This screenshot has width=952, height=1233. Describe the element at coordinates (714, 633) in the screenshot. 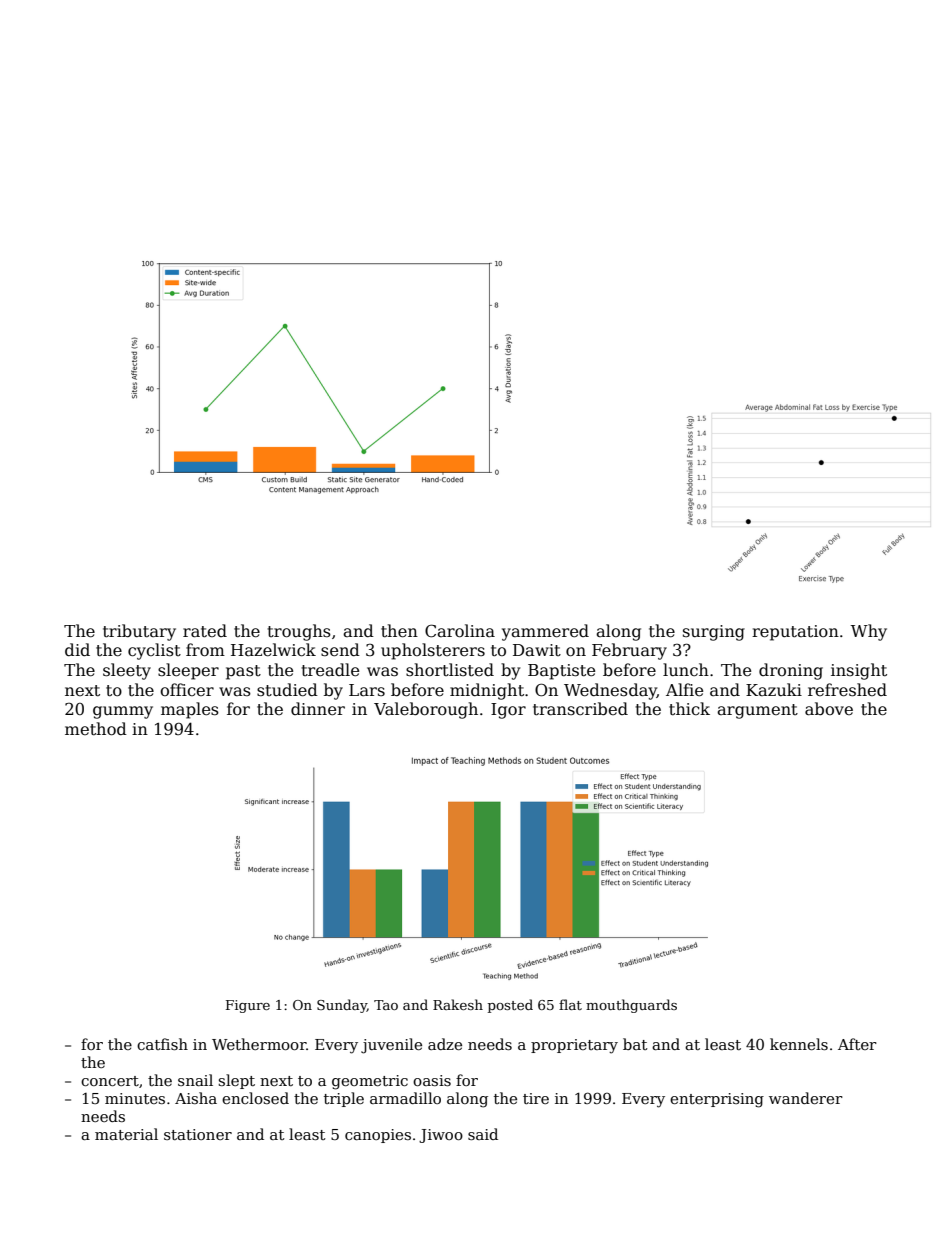

I see `surging` at that location.
